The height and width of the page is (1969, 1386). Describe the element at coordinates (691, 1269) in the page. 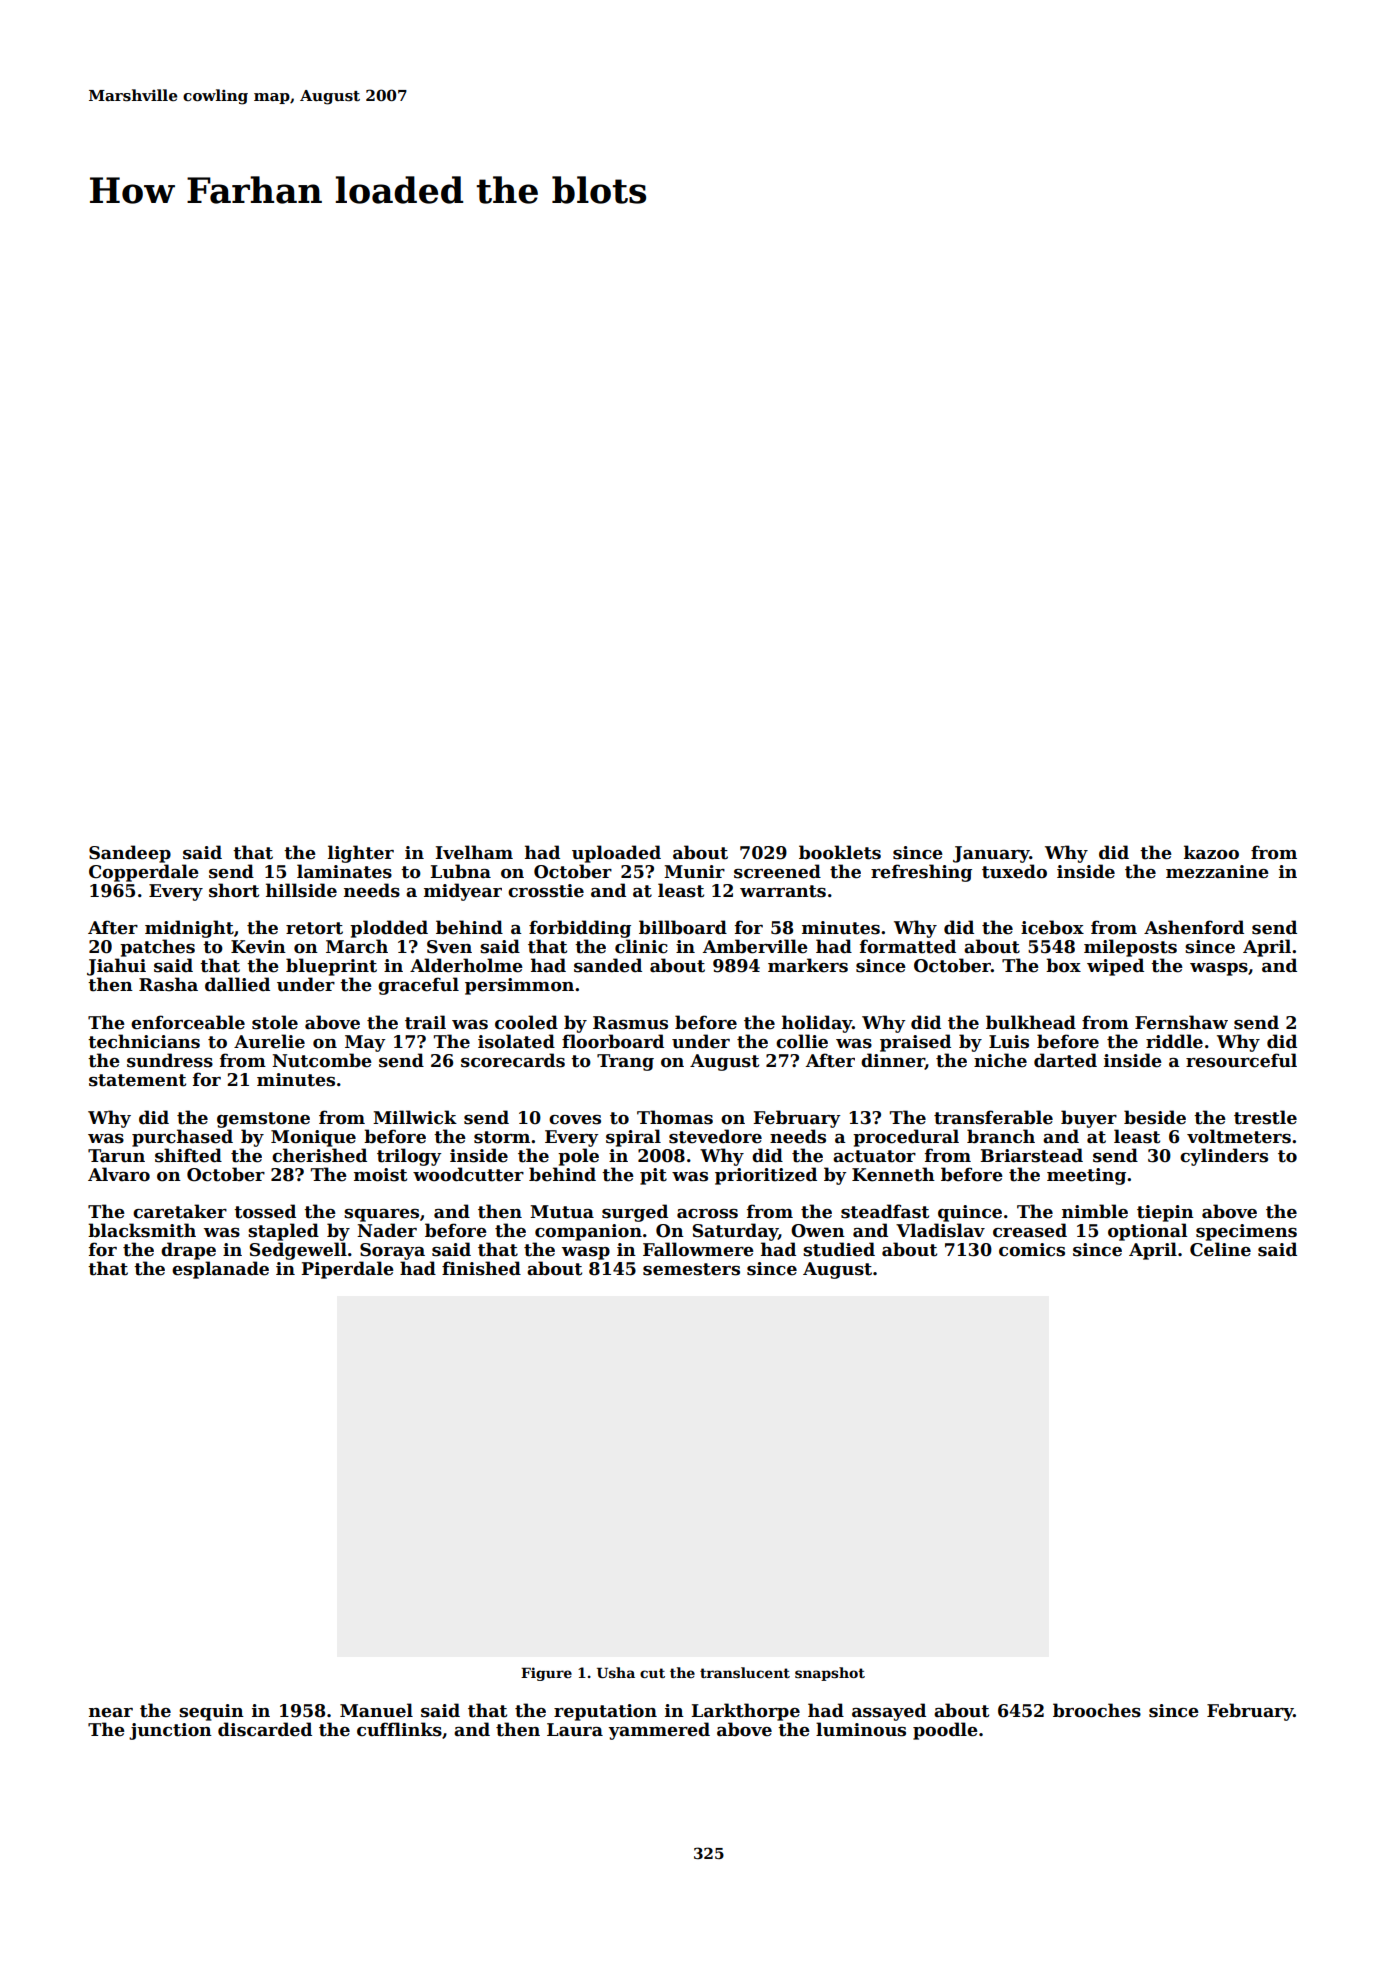

I see `semesters` at that location.
